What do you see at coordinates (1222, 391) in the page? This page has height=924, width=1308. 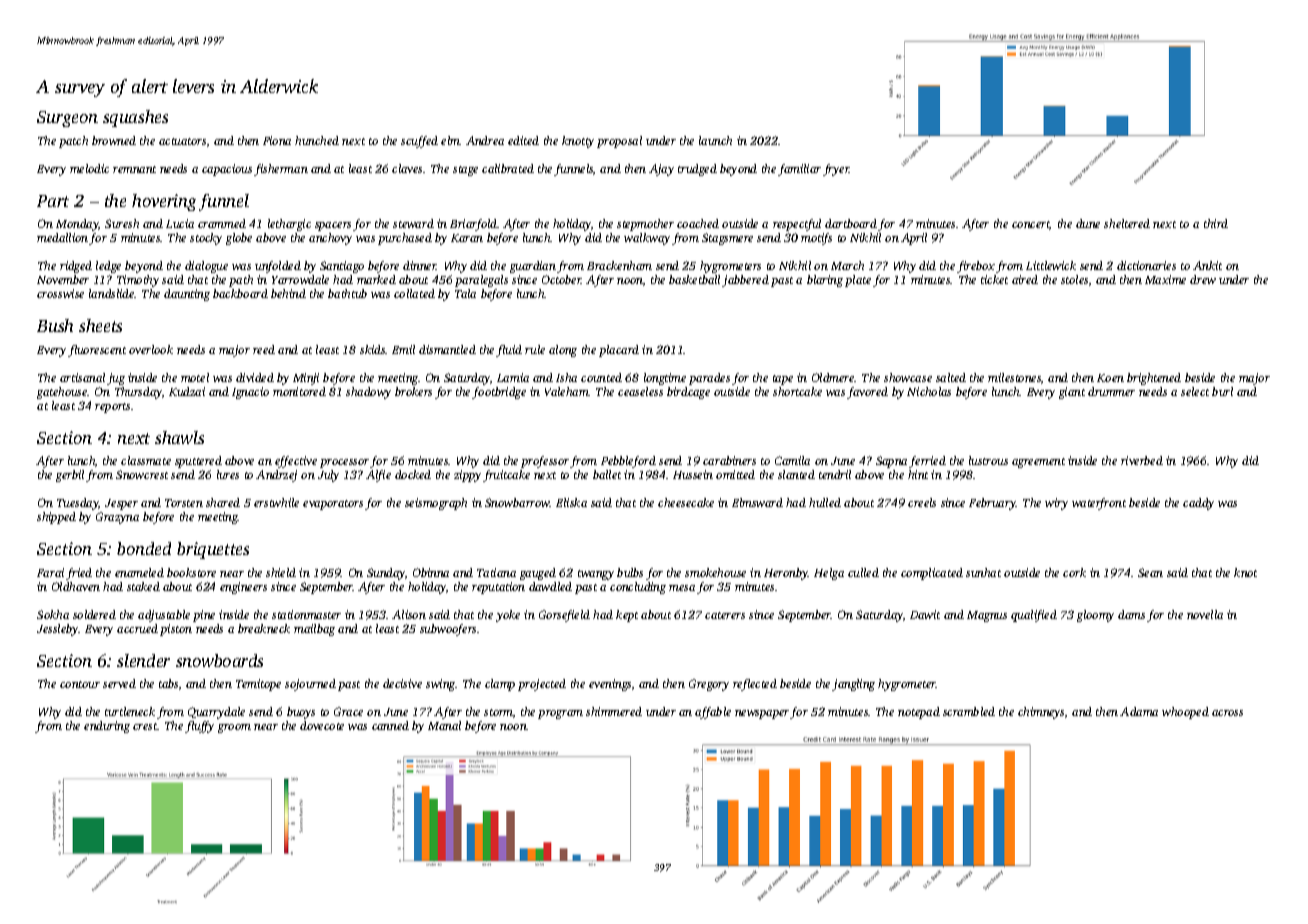 I see `burl` at bounding box center [1222, 391].
